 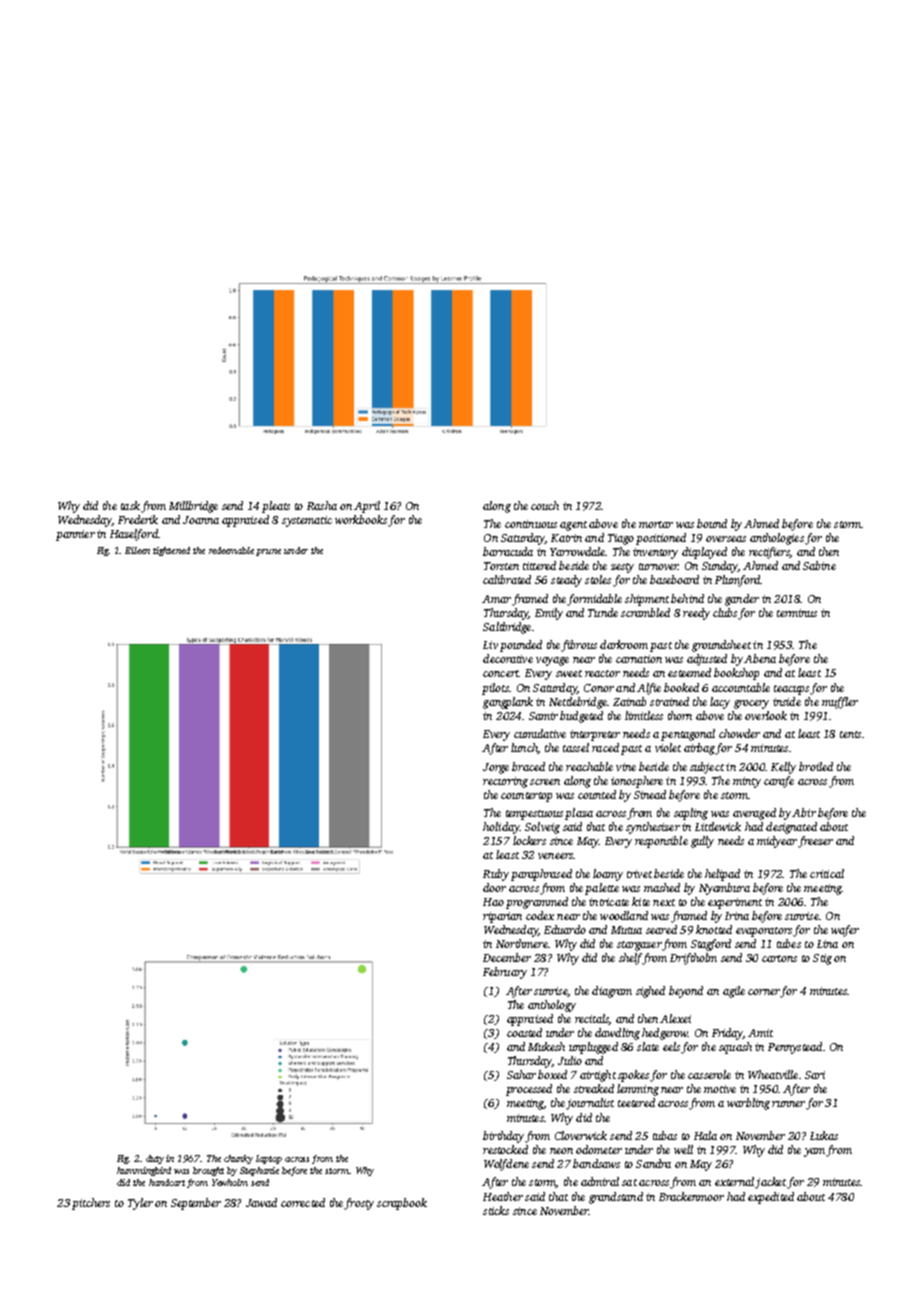 I want to click on laptop, so click(x=269, y=1159).
